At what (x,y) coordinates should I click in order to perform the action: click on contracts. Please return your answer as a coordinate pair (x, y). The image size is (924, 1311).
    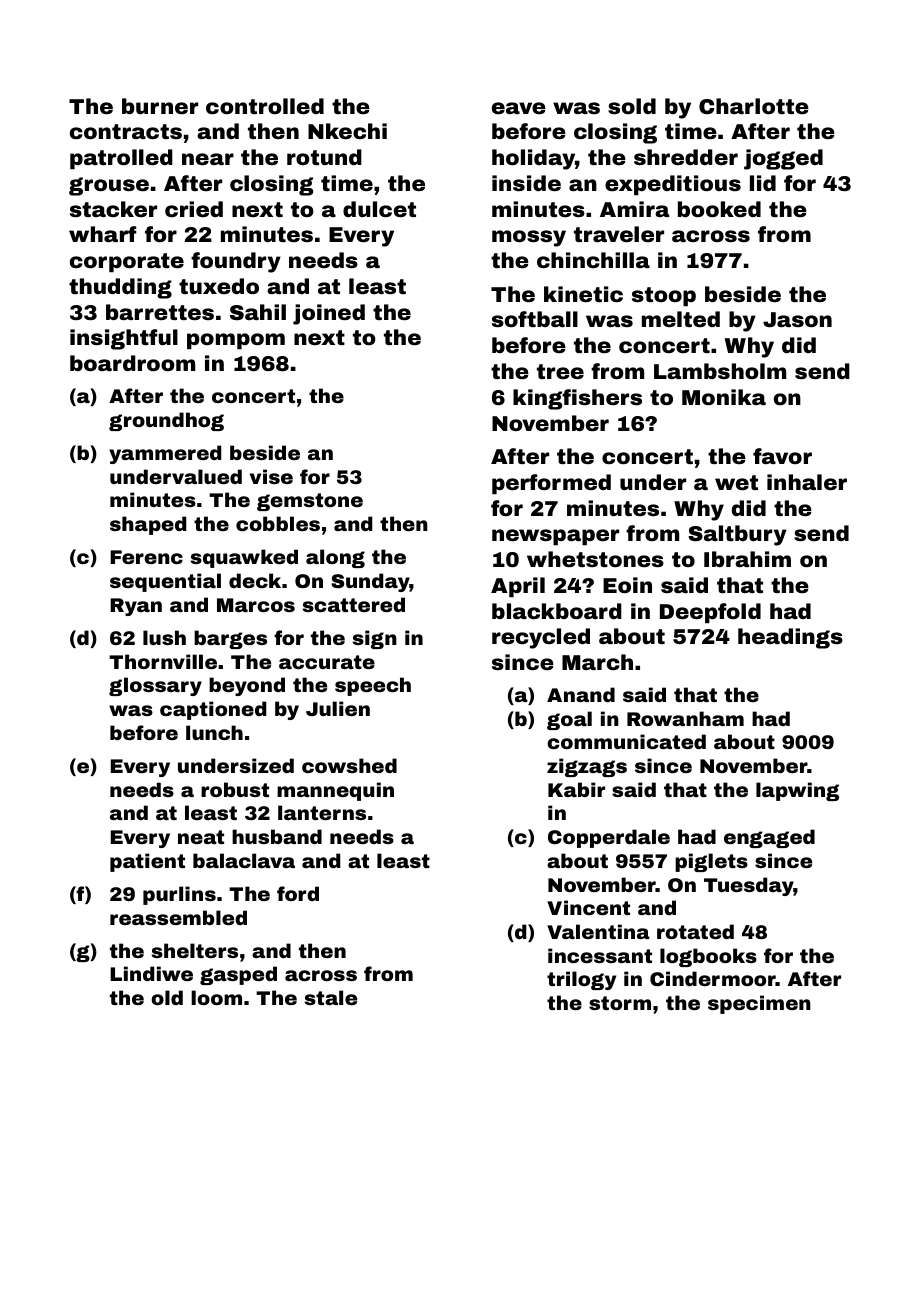
    Looking at the image, I should click on (126, 131).
